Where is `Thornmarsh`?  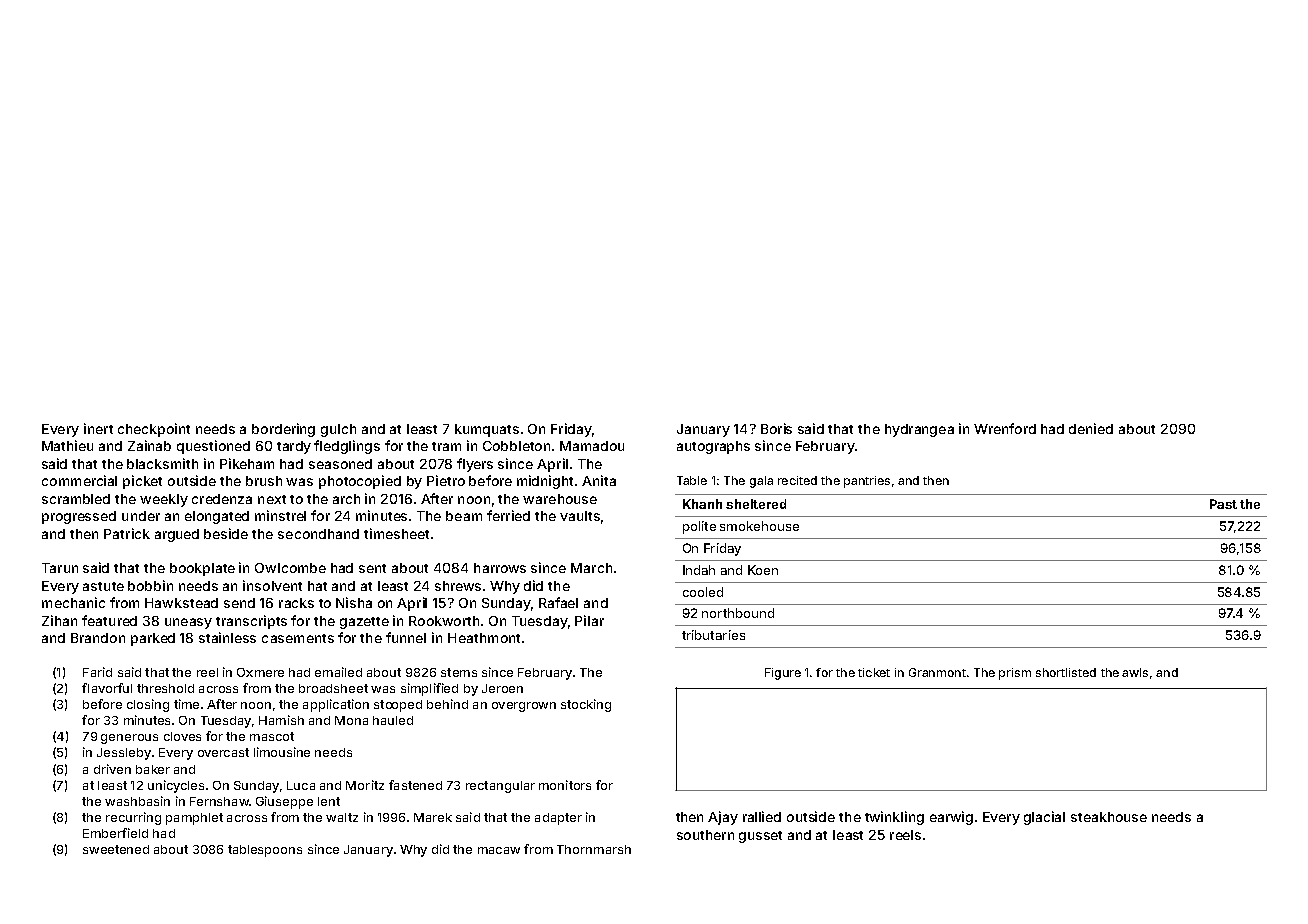
Thornmarsh is located at coordinates (594, 849).
